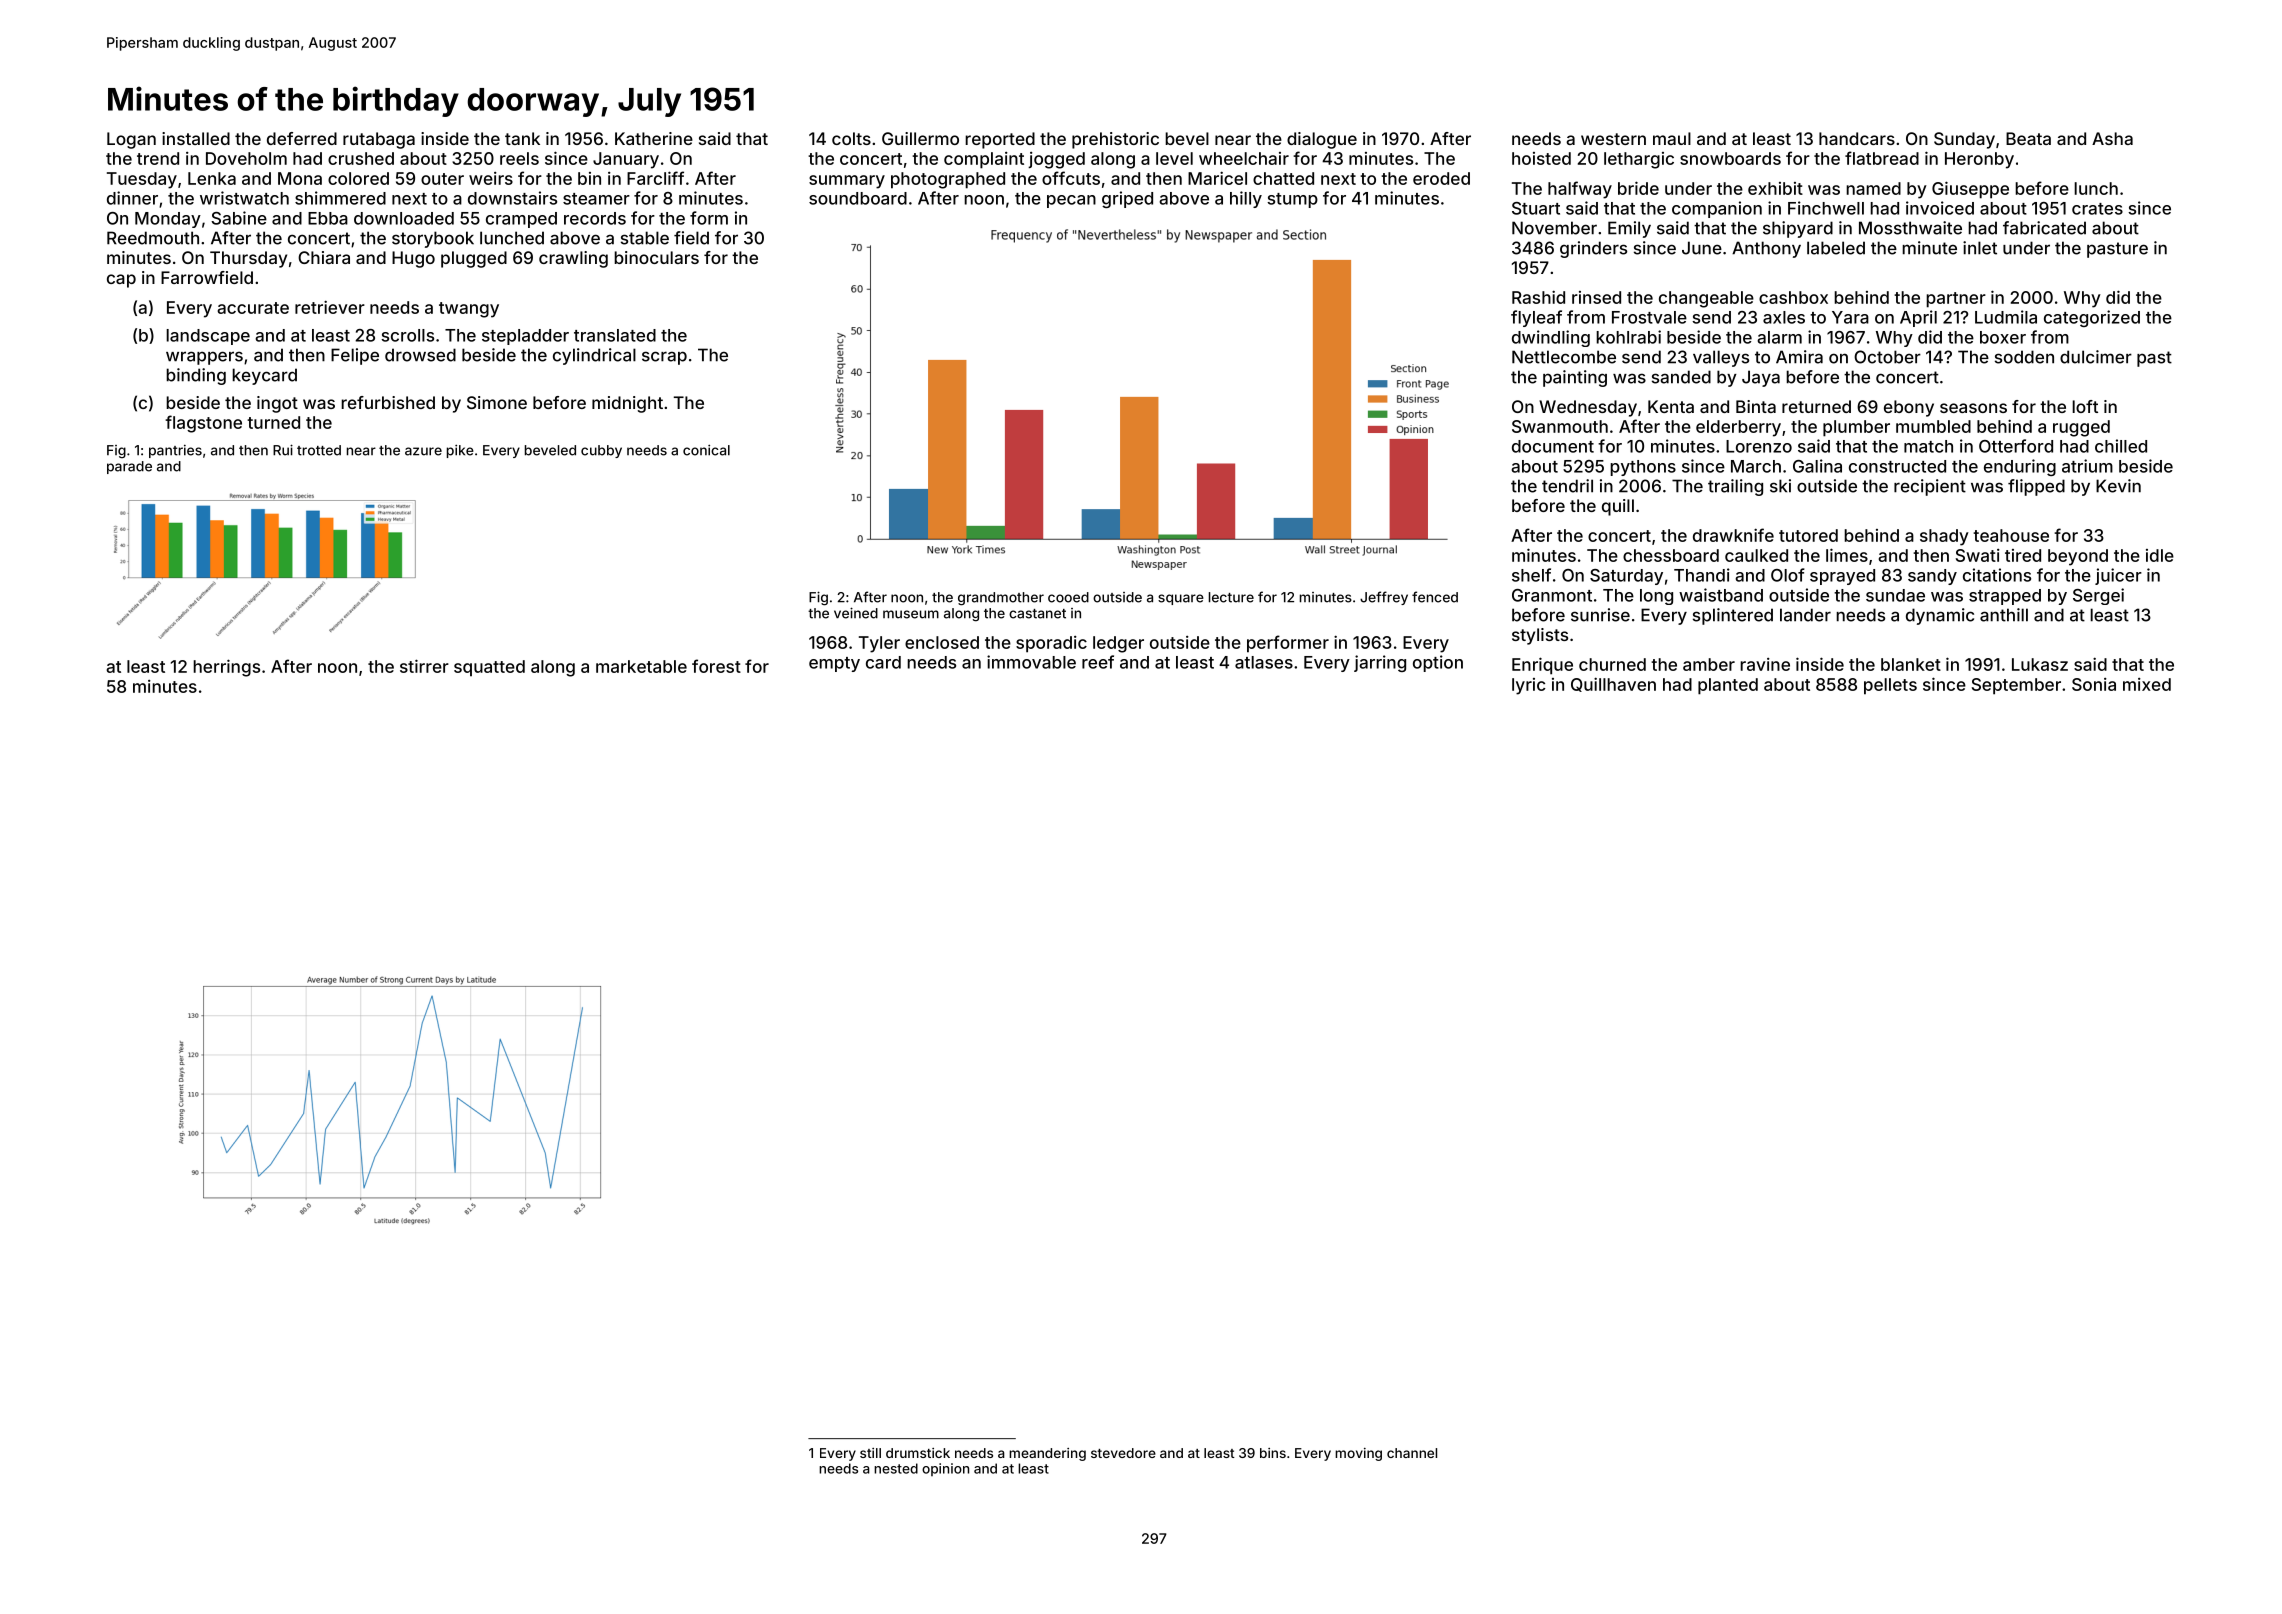 Image resolution: width=2282 pixels, height=1614 pixels. Describe the element at coordinates (2112, 138) in the screenshot. I see `Asha` at that location.
